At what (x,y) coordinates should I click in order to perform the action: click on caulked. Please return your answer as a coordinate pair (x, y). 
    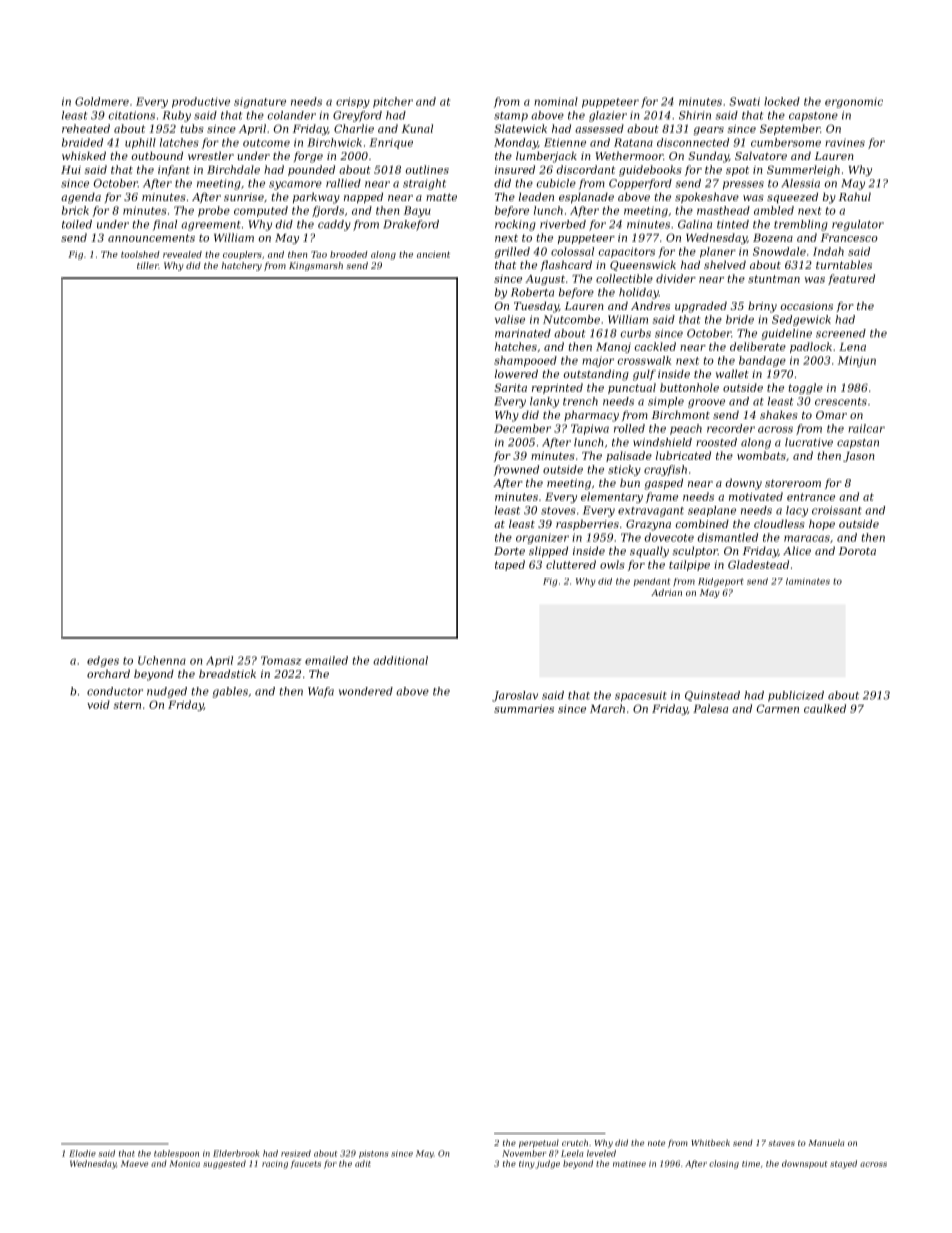
    Looking at the image, I should click on (825, 708).
